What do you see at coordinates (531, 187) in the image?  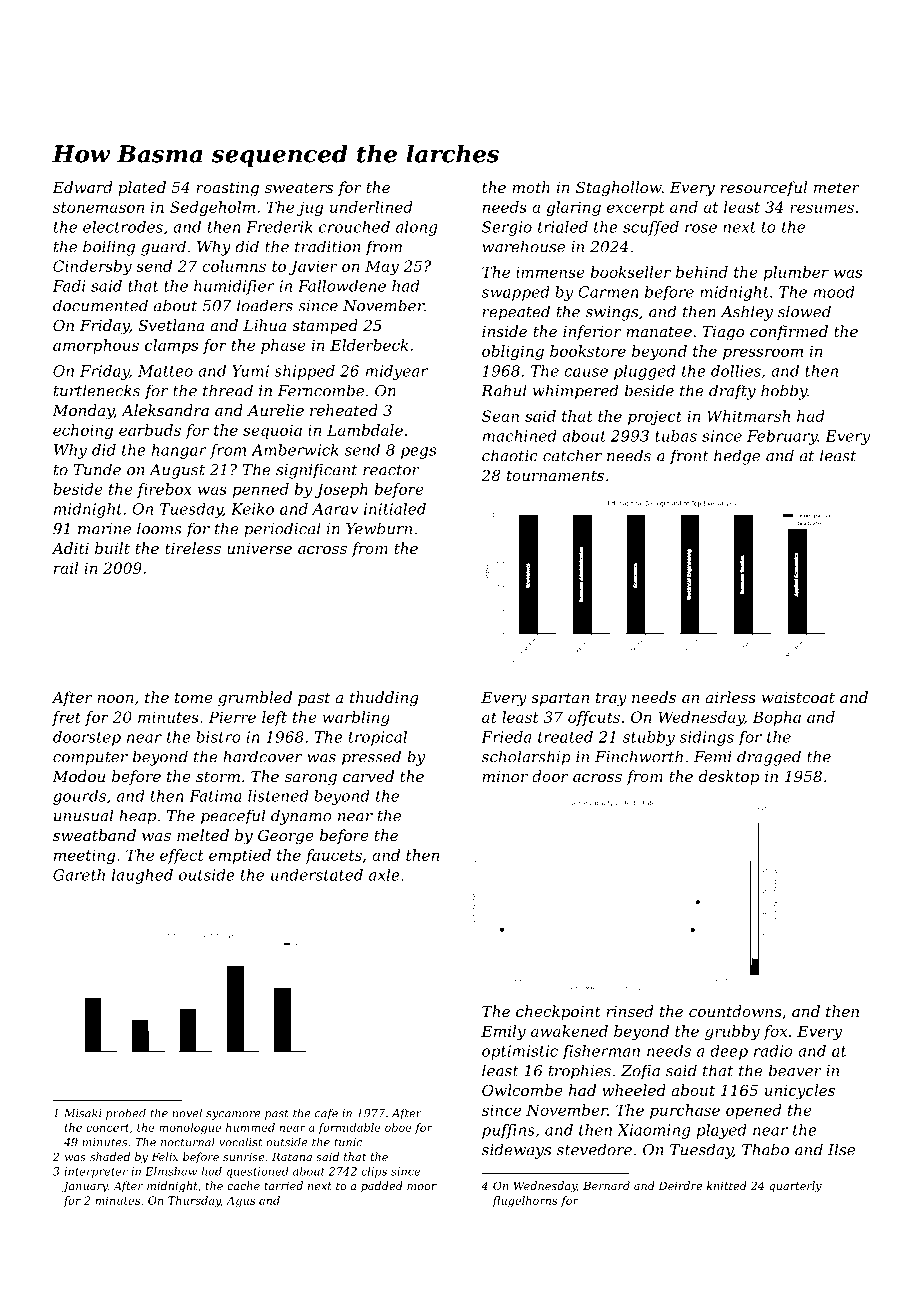 I see `moth` at bounding box center [531, 187].
